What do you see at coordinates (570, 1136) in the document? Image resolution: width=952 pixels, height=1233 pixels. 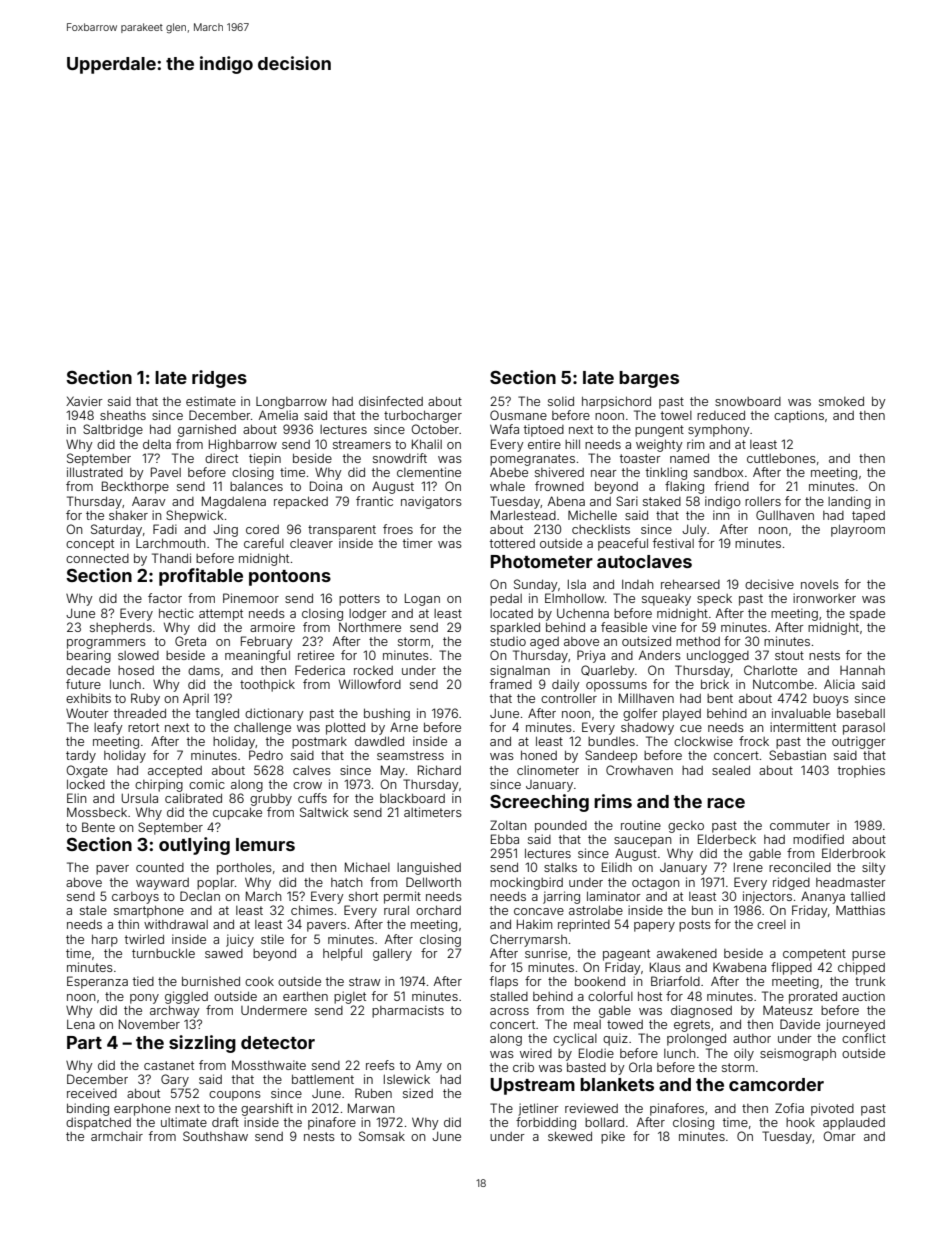 I see `skewed` at bounding box center [570, 1136].
